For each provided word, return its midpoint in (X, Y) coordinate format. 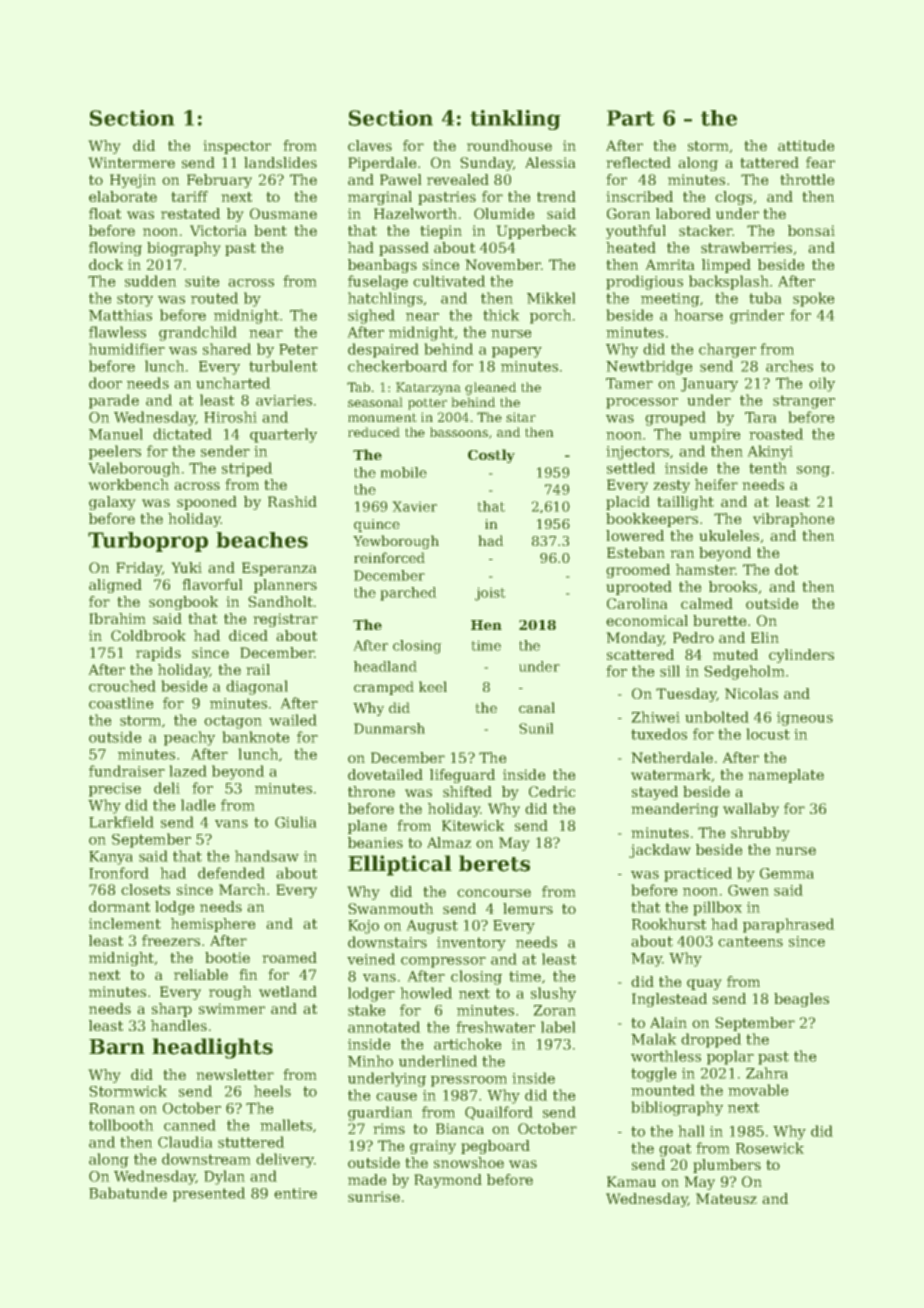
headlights (212, 1048)
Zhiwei (655, 717)
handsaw (267, 856)
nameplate (786, 776)
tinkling (515, 120)
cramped (384, 688)
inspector (237, 147)
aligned (115, 586)
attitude (806, 145)
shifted (467, 791)
